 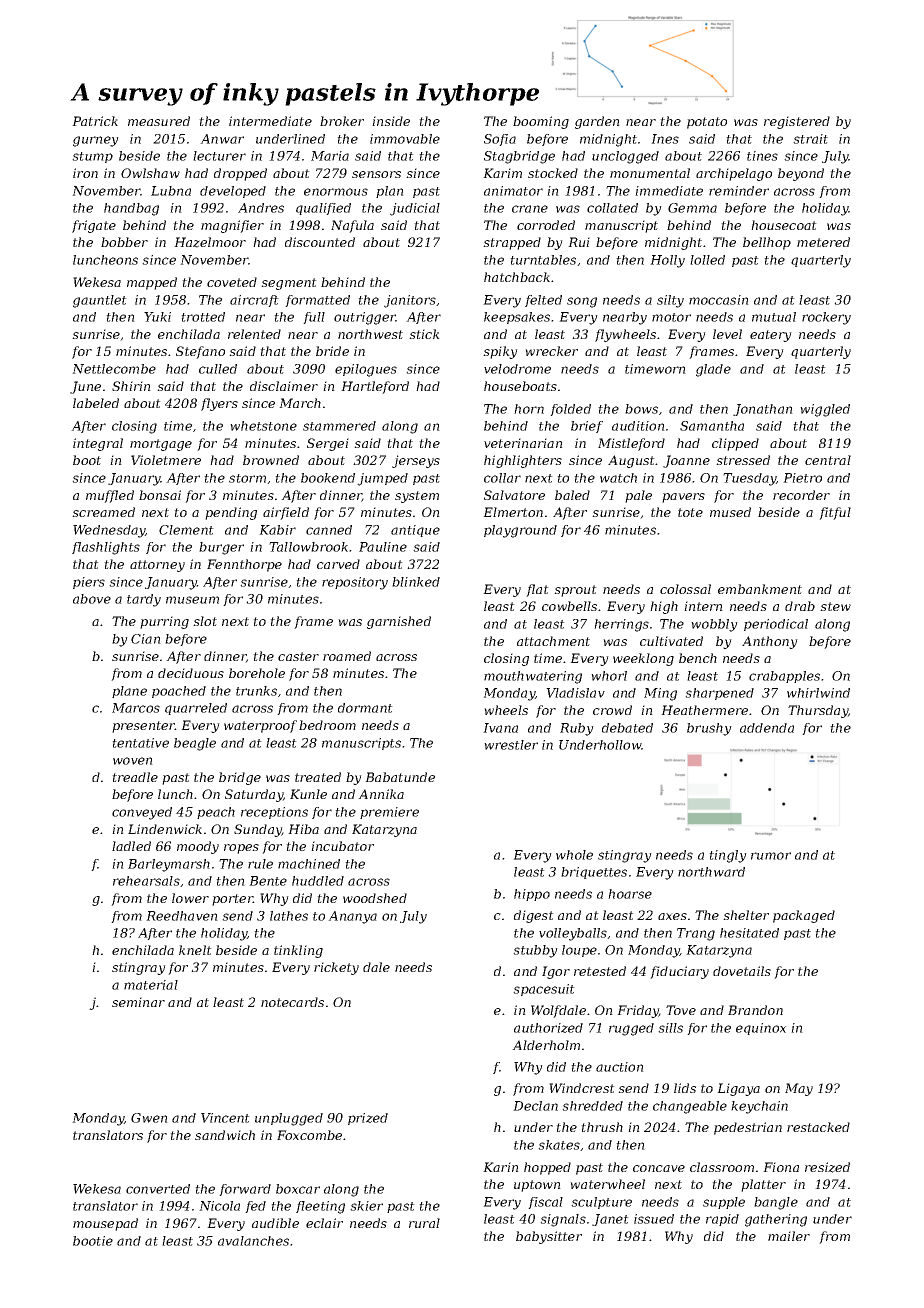 What do you see at coordinates (257, 673) in the screenshot?
I see `borehole` at bounding box center [257, 673].
